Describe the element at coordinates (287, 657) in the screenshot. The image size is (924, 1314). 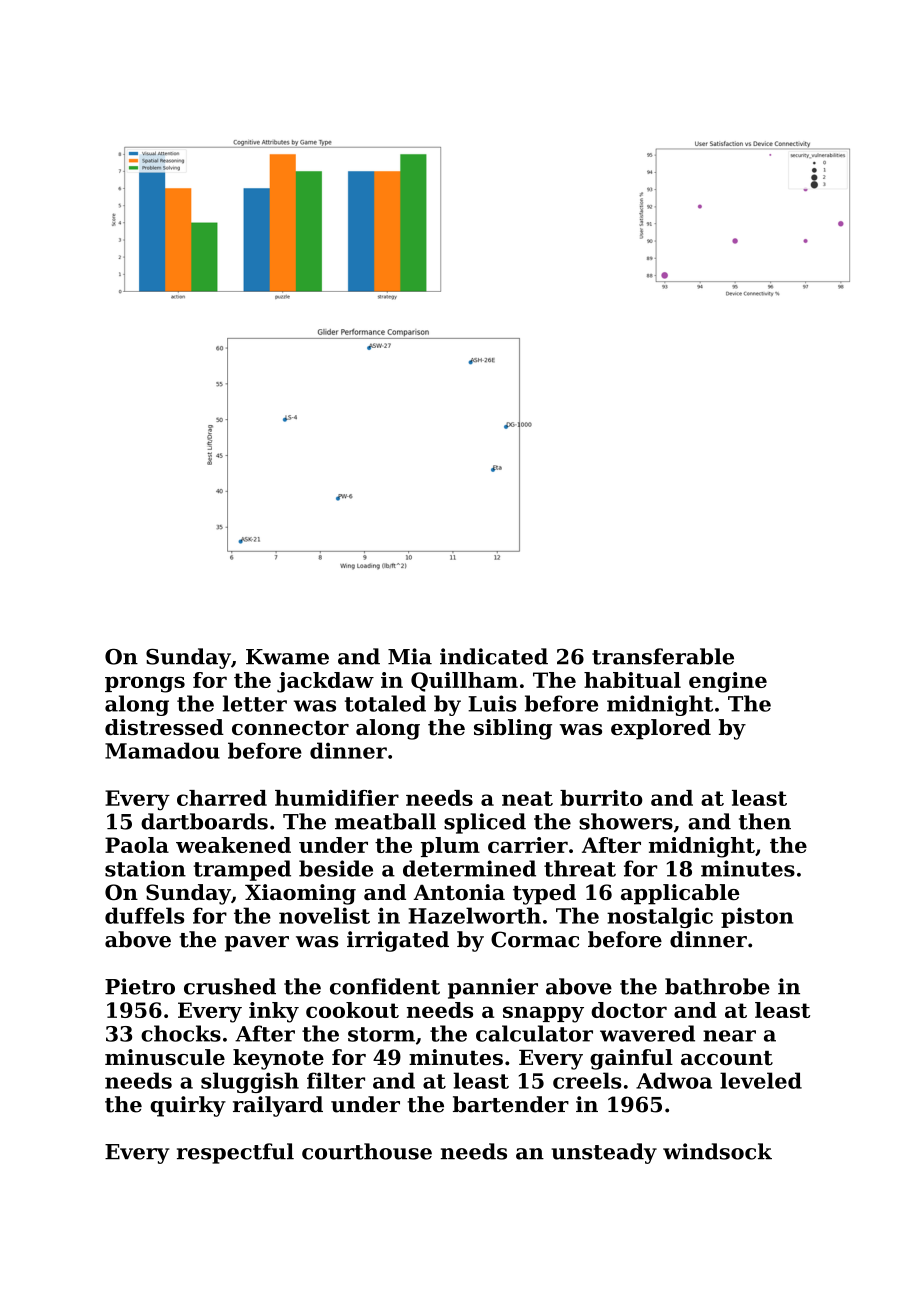
I see `Kwame` at that location.
